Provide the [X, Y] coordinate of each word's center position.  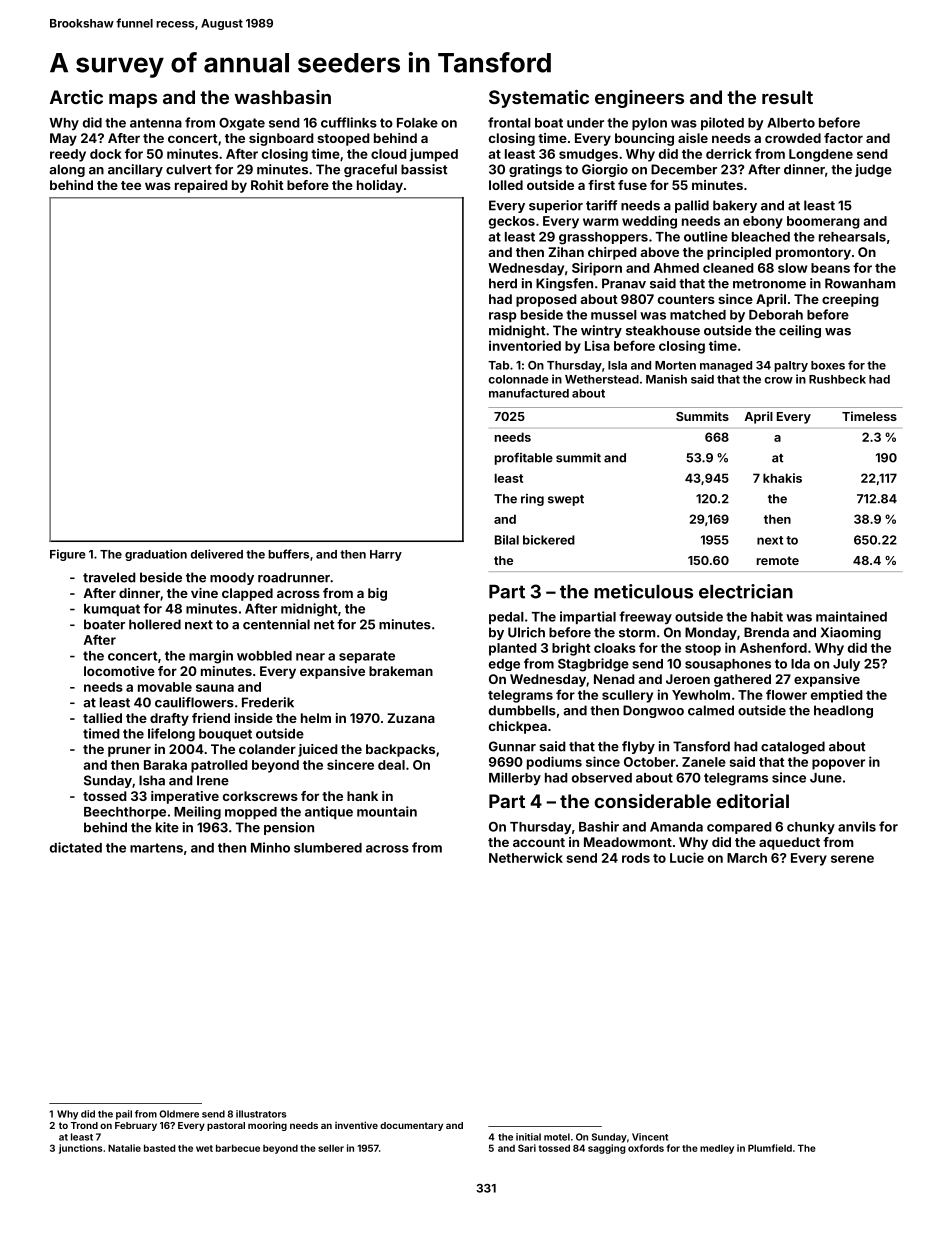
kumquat [112, 610]
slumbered [328, 848]
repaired [201, 186]
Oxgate [242, 124]
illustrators [261, 1114]
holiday [380, 186]
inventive [356, 1125]
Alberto [791, 123]
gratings [535, 170]
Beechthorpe [125, 813]
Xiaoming [851, 633]
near [310, 657]
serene [852, 859]
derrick [729, 153]
